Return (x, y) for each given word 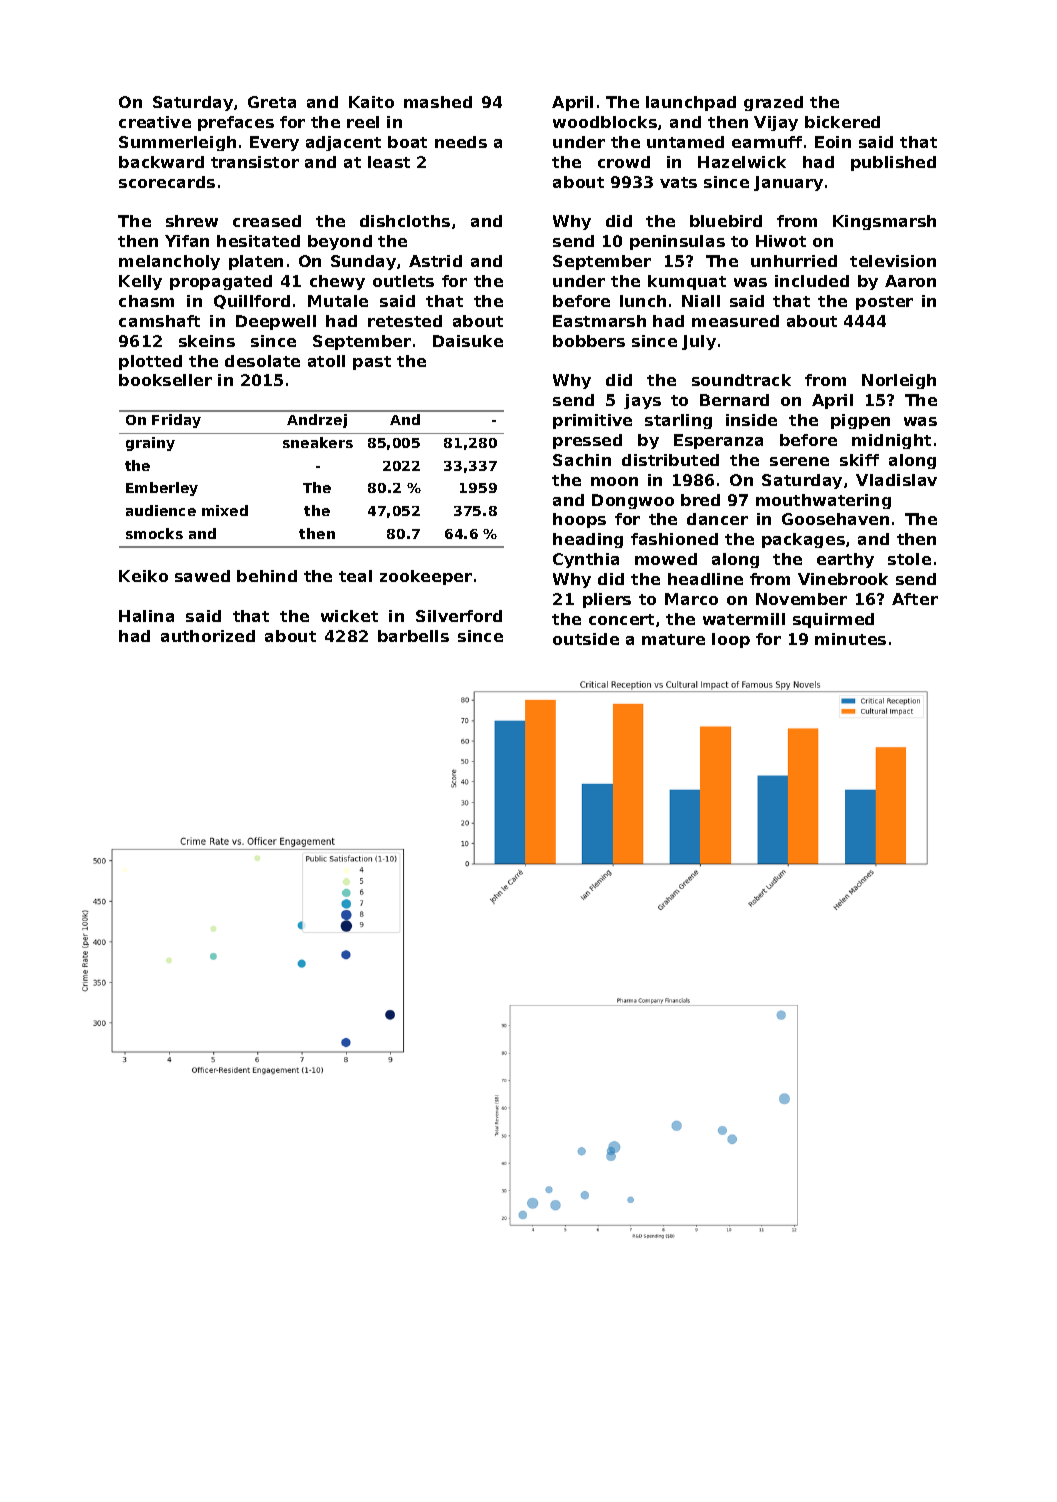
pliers (607, 600)
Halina (146, 616)
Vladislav (896, 480)
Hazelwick (742, 162)
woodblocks (605, 122)
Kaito (371, 102)
